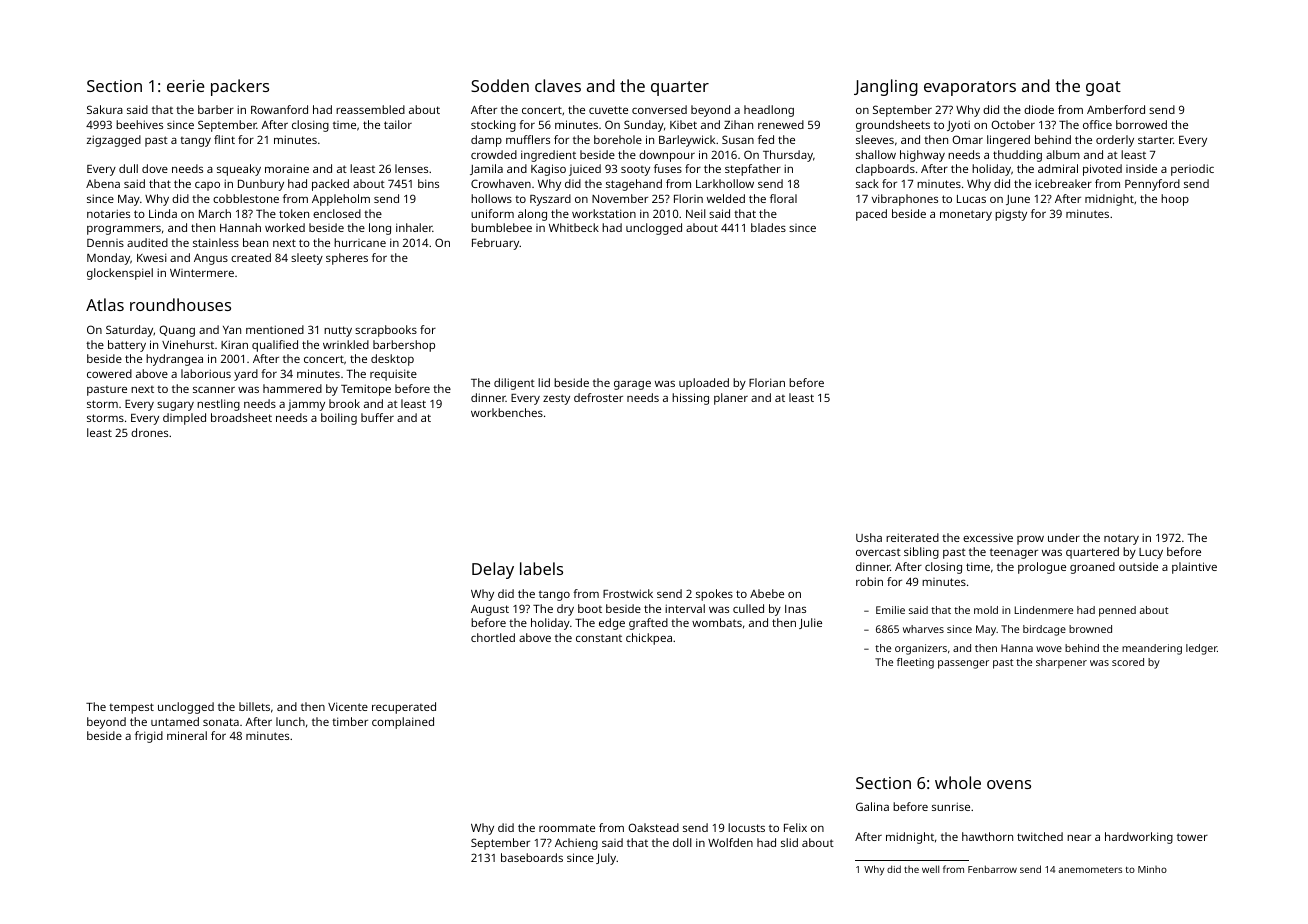 The width and height of the screenshot is (1308, 924). What do you see at coordinates (704, 384) in the screenshot?
I see `uploaded` at bounding box center [704, 384].
